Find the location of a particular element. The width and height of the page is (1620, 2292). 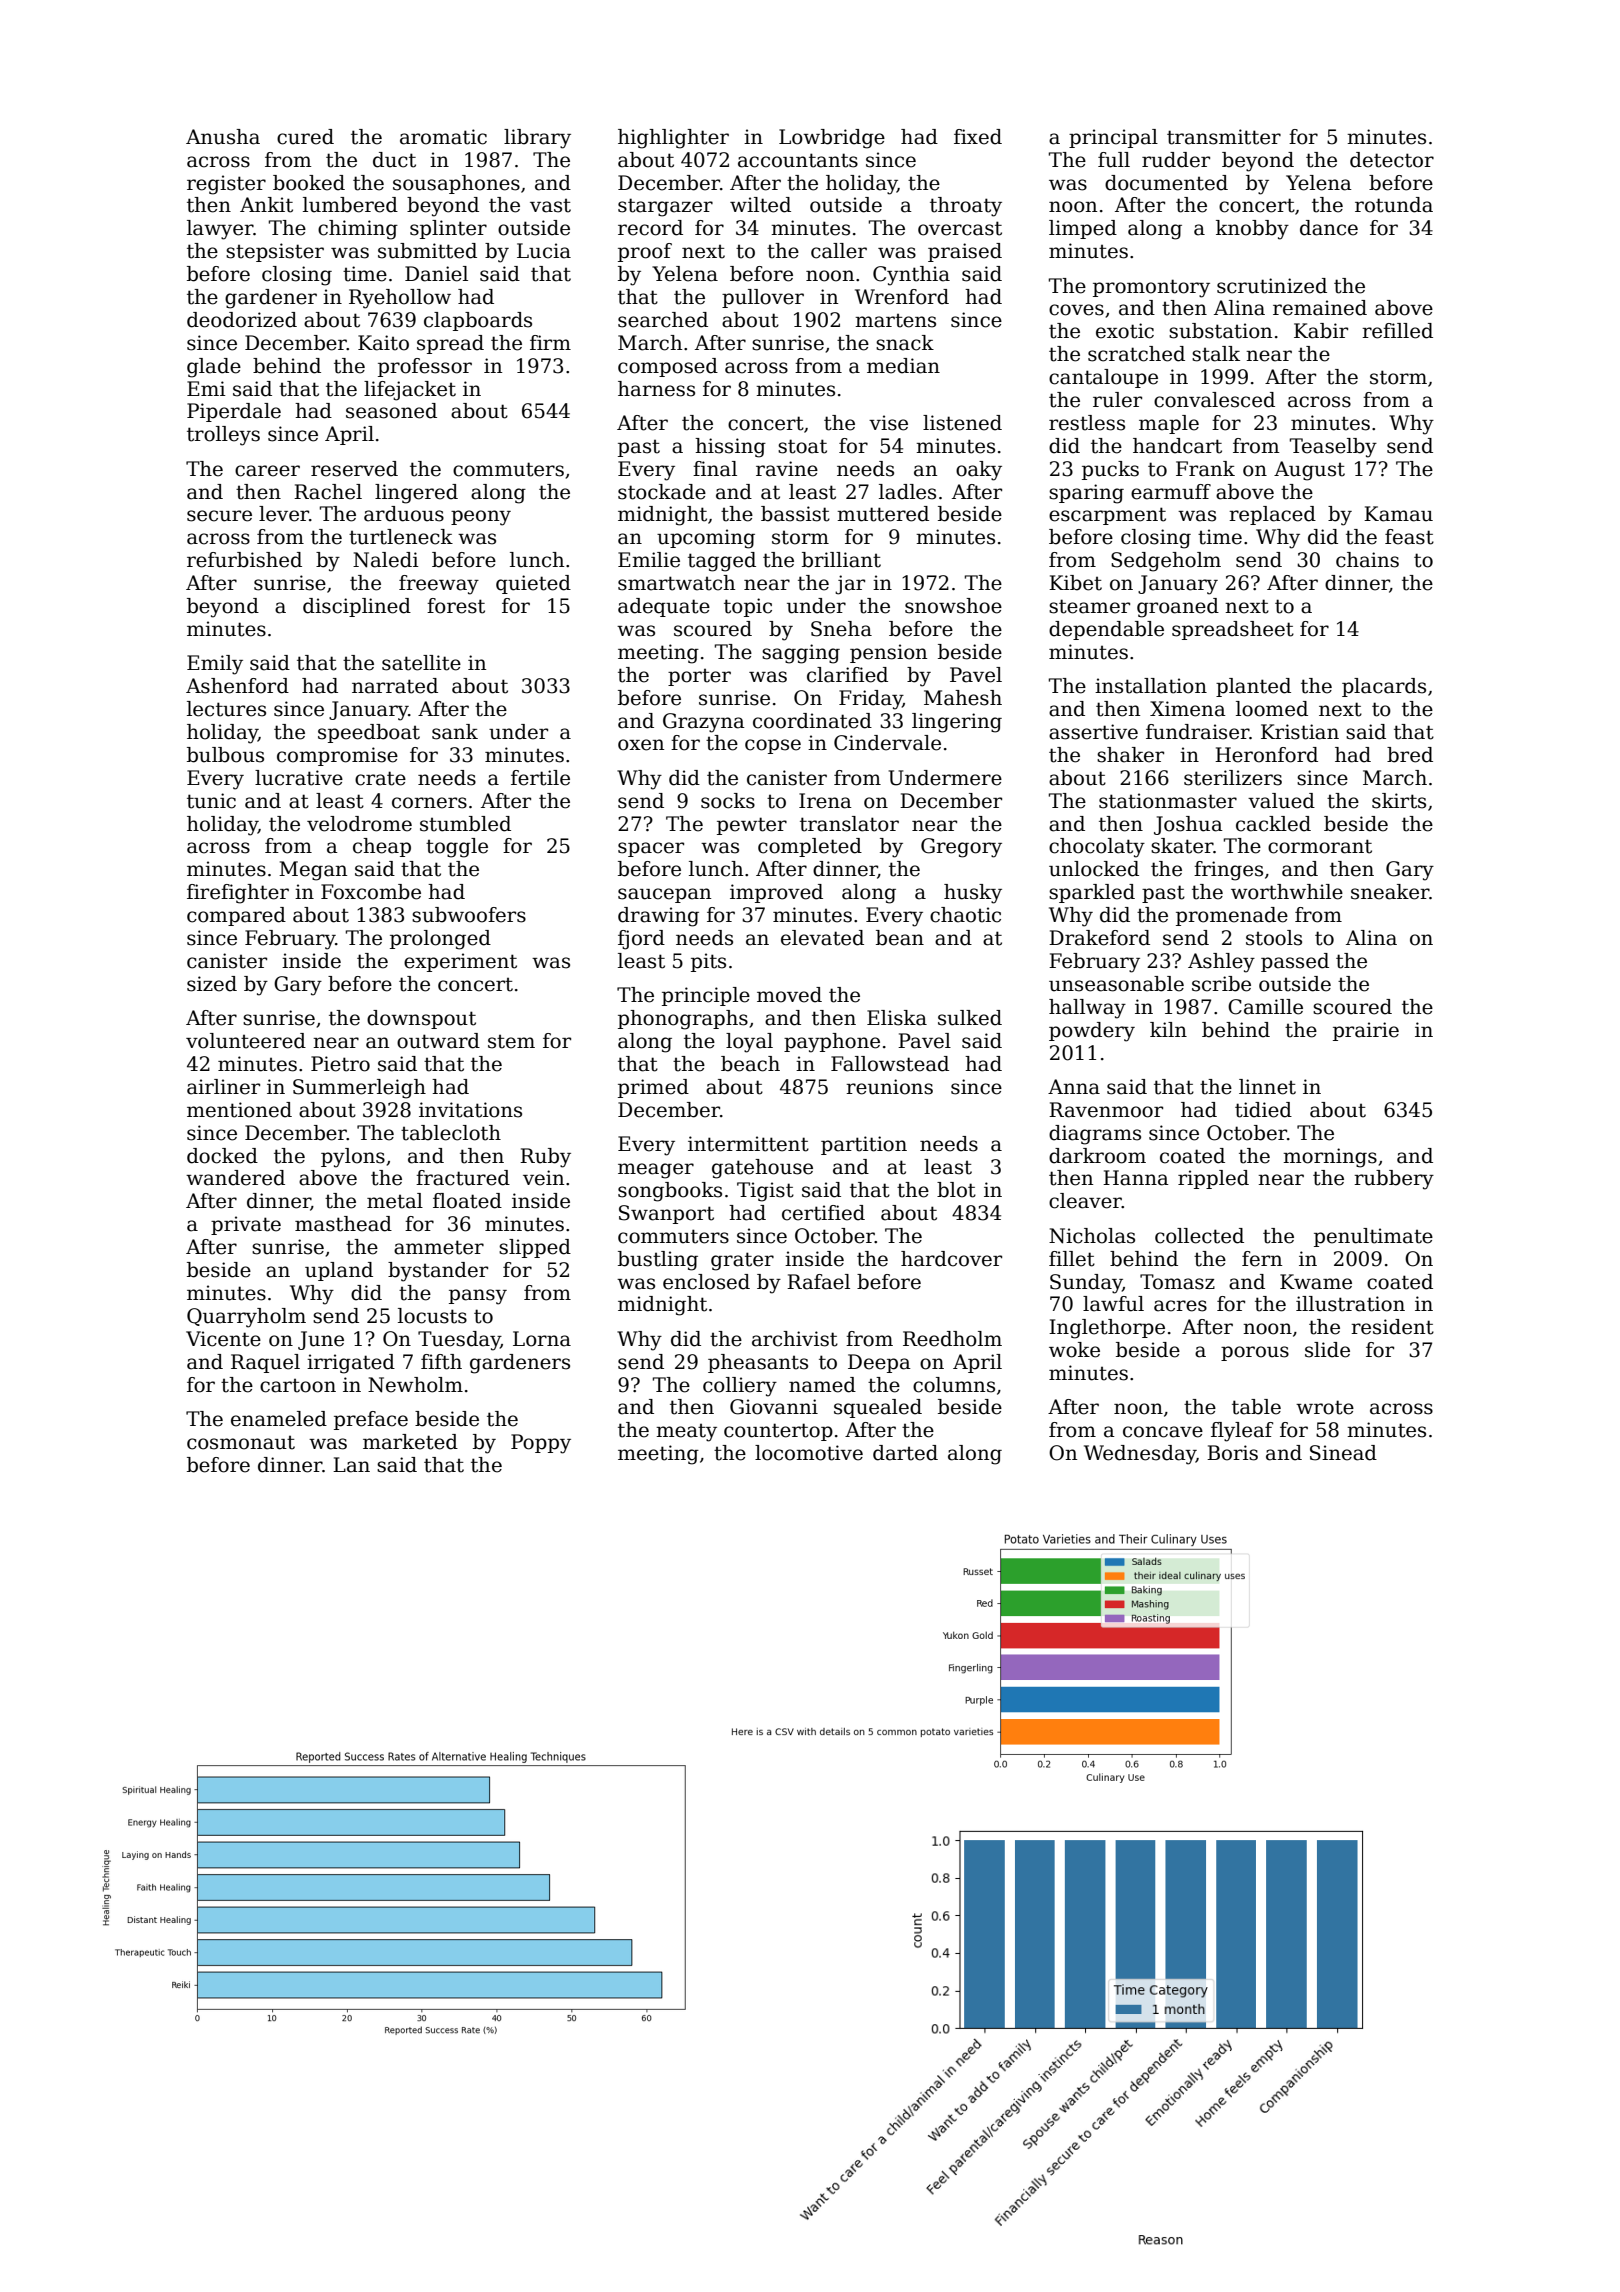

Poppy is located at coordinates (541, 1444).
